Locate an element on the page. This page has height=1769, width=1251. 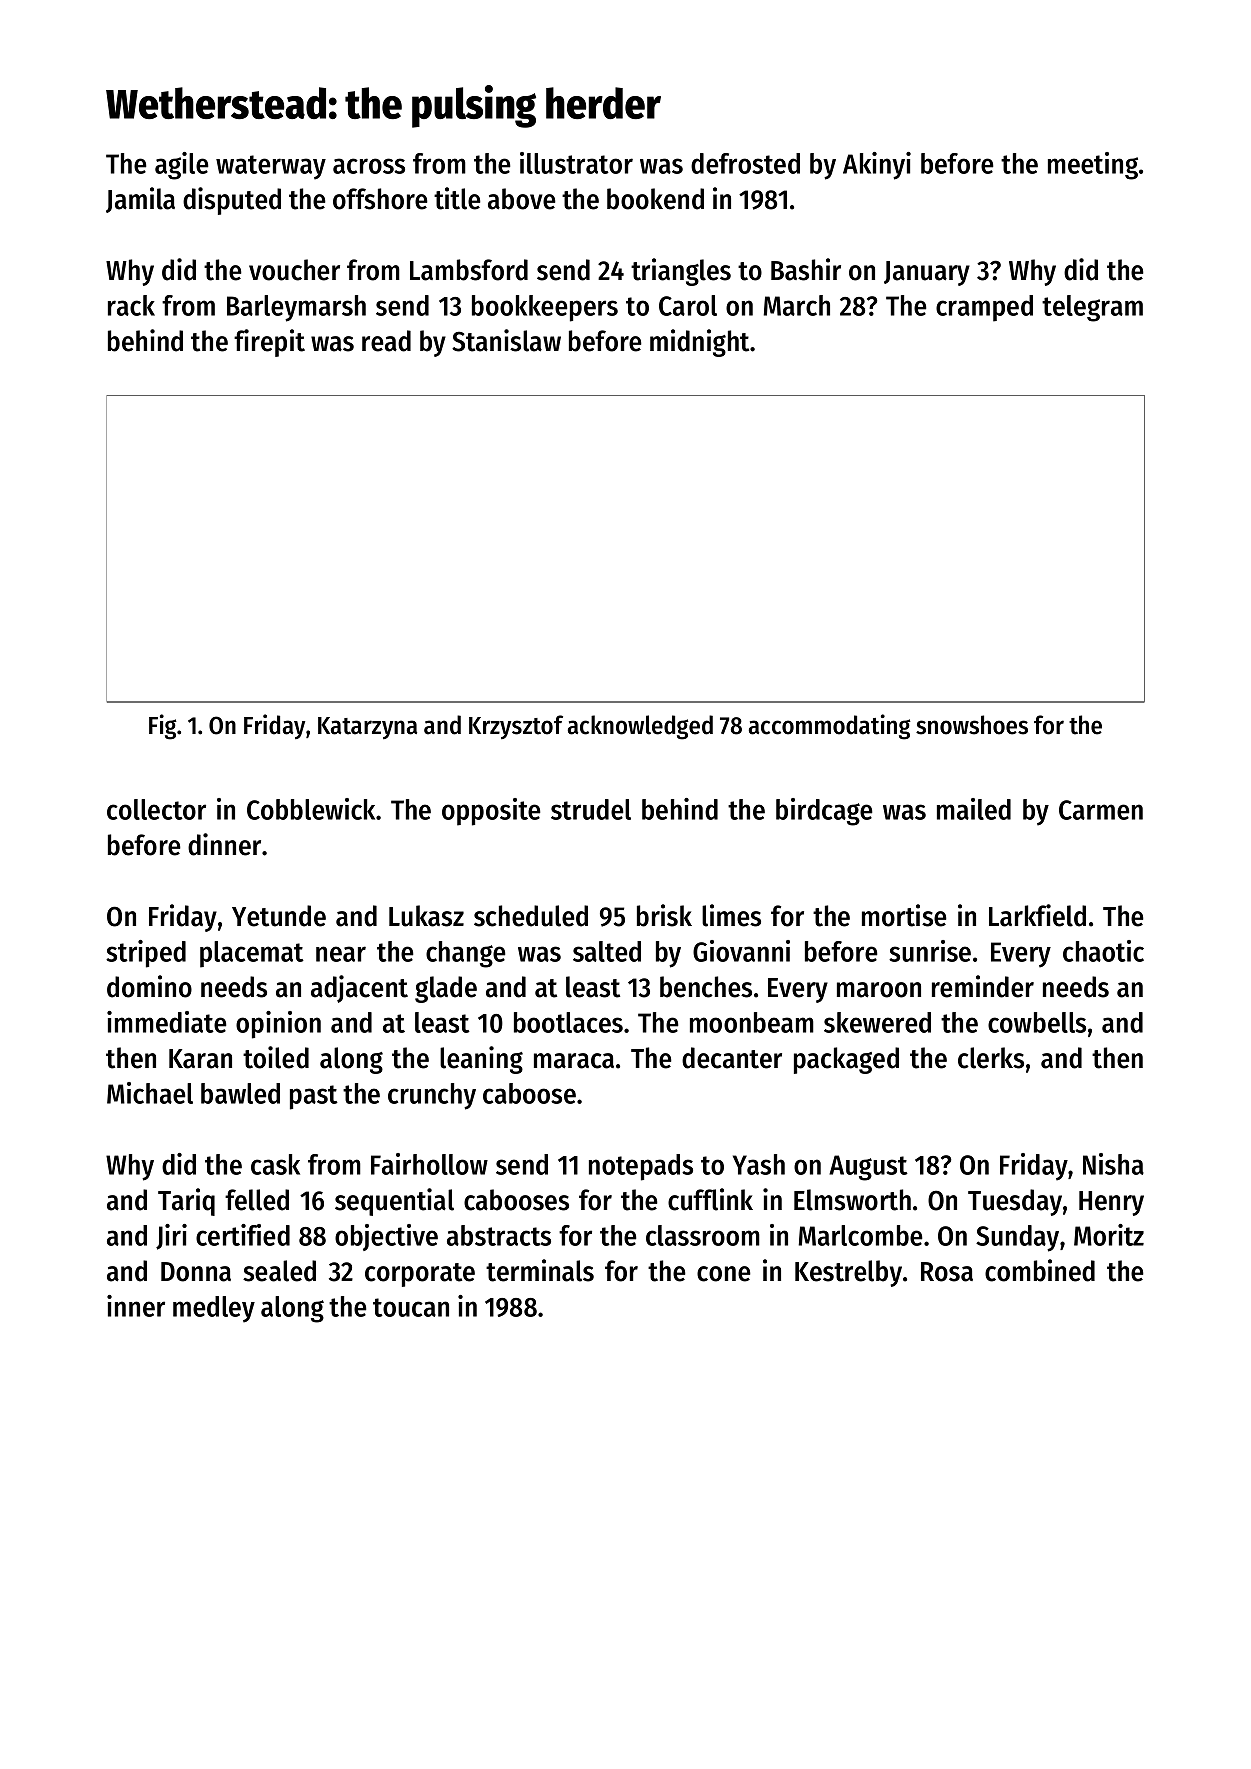
terminals is located at coordinates (540, 1270).
